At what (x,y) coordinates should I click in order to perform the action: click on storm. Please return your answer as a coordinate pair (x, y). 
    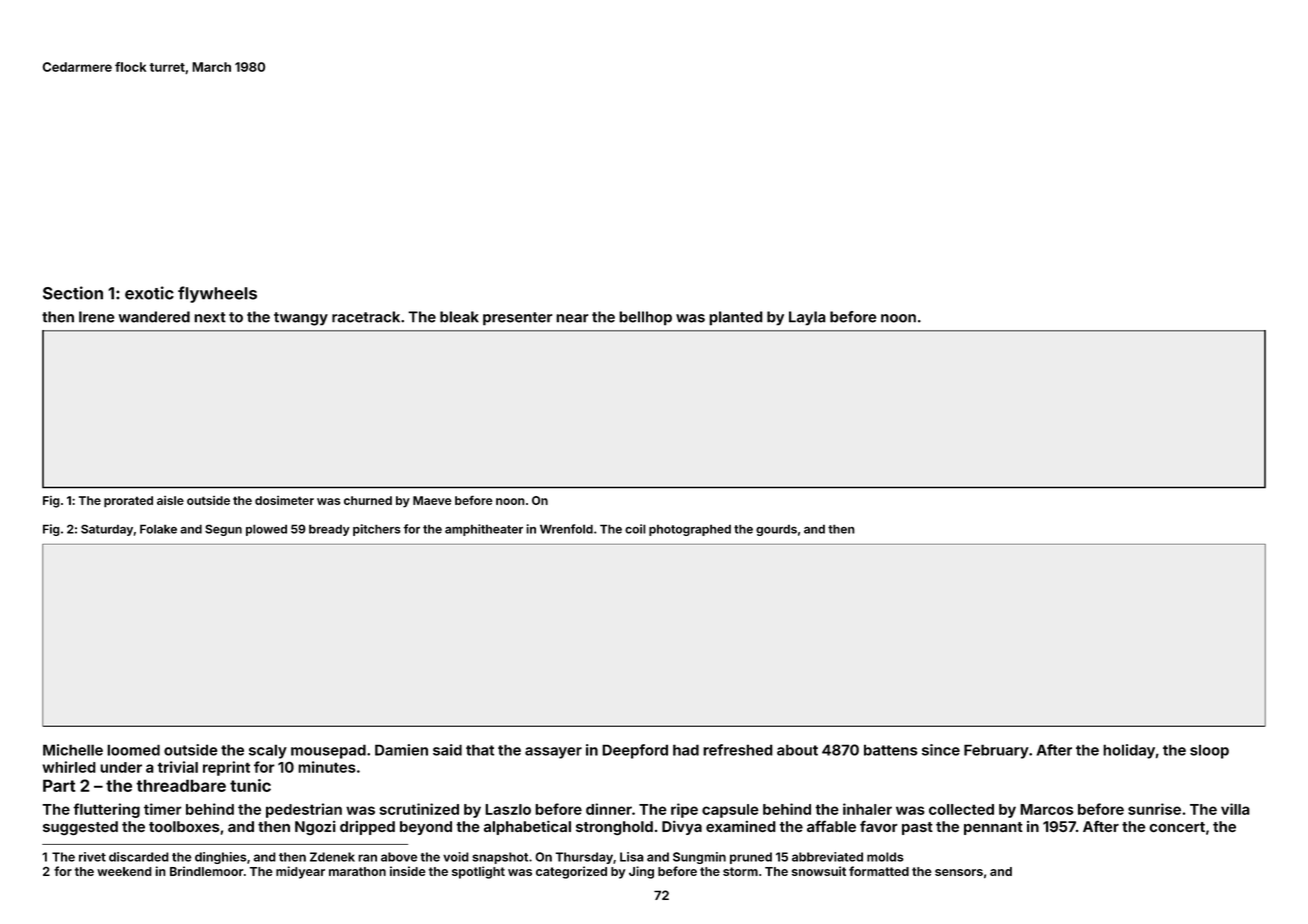
    Looking at the image, I should click on (740, 871).
